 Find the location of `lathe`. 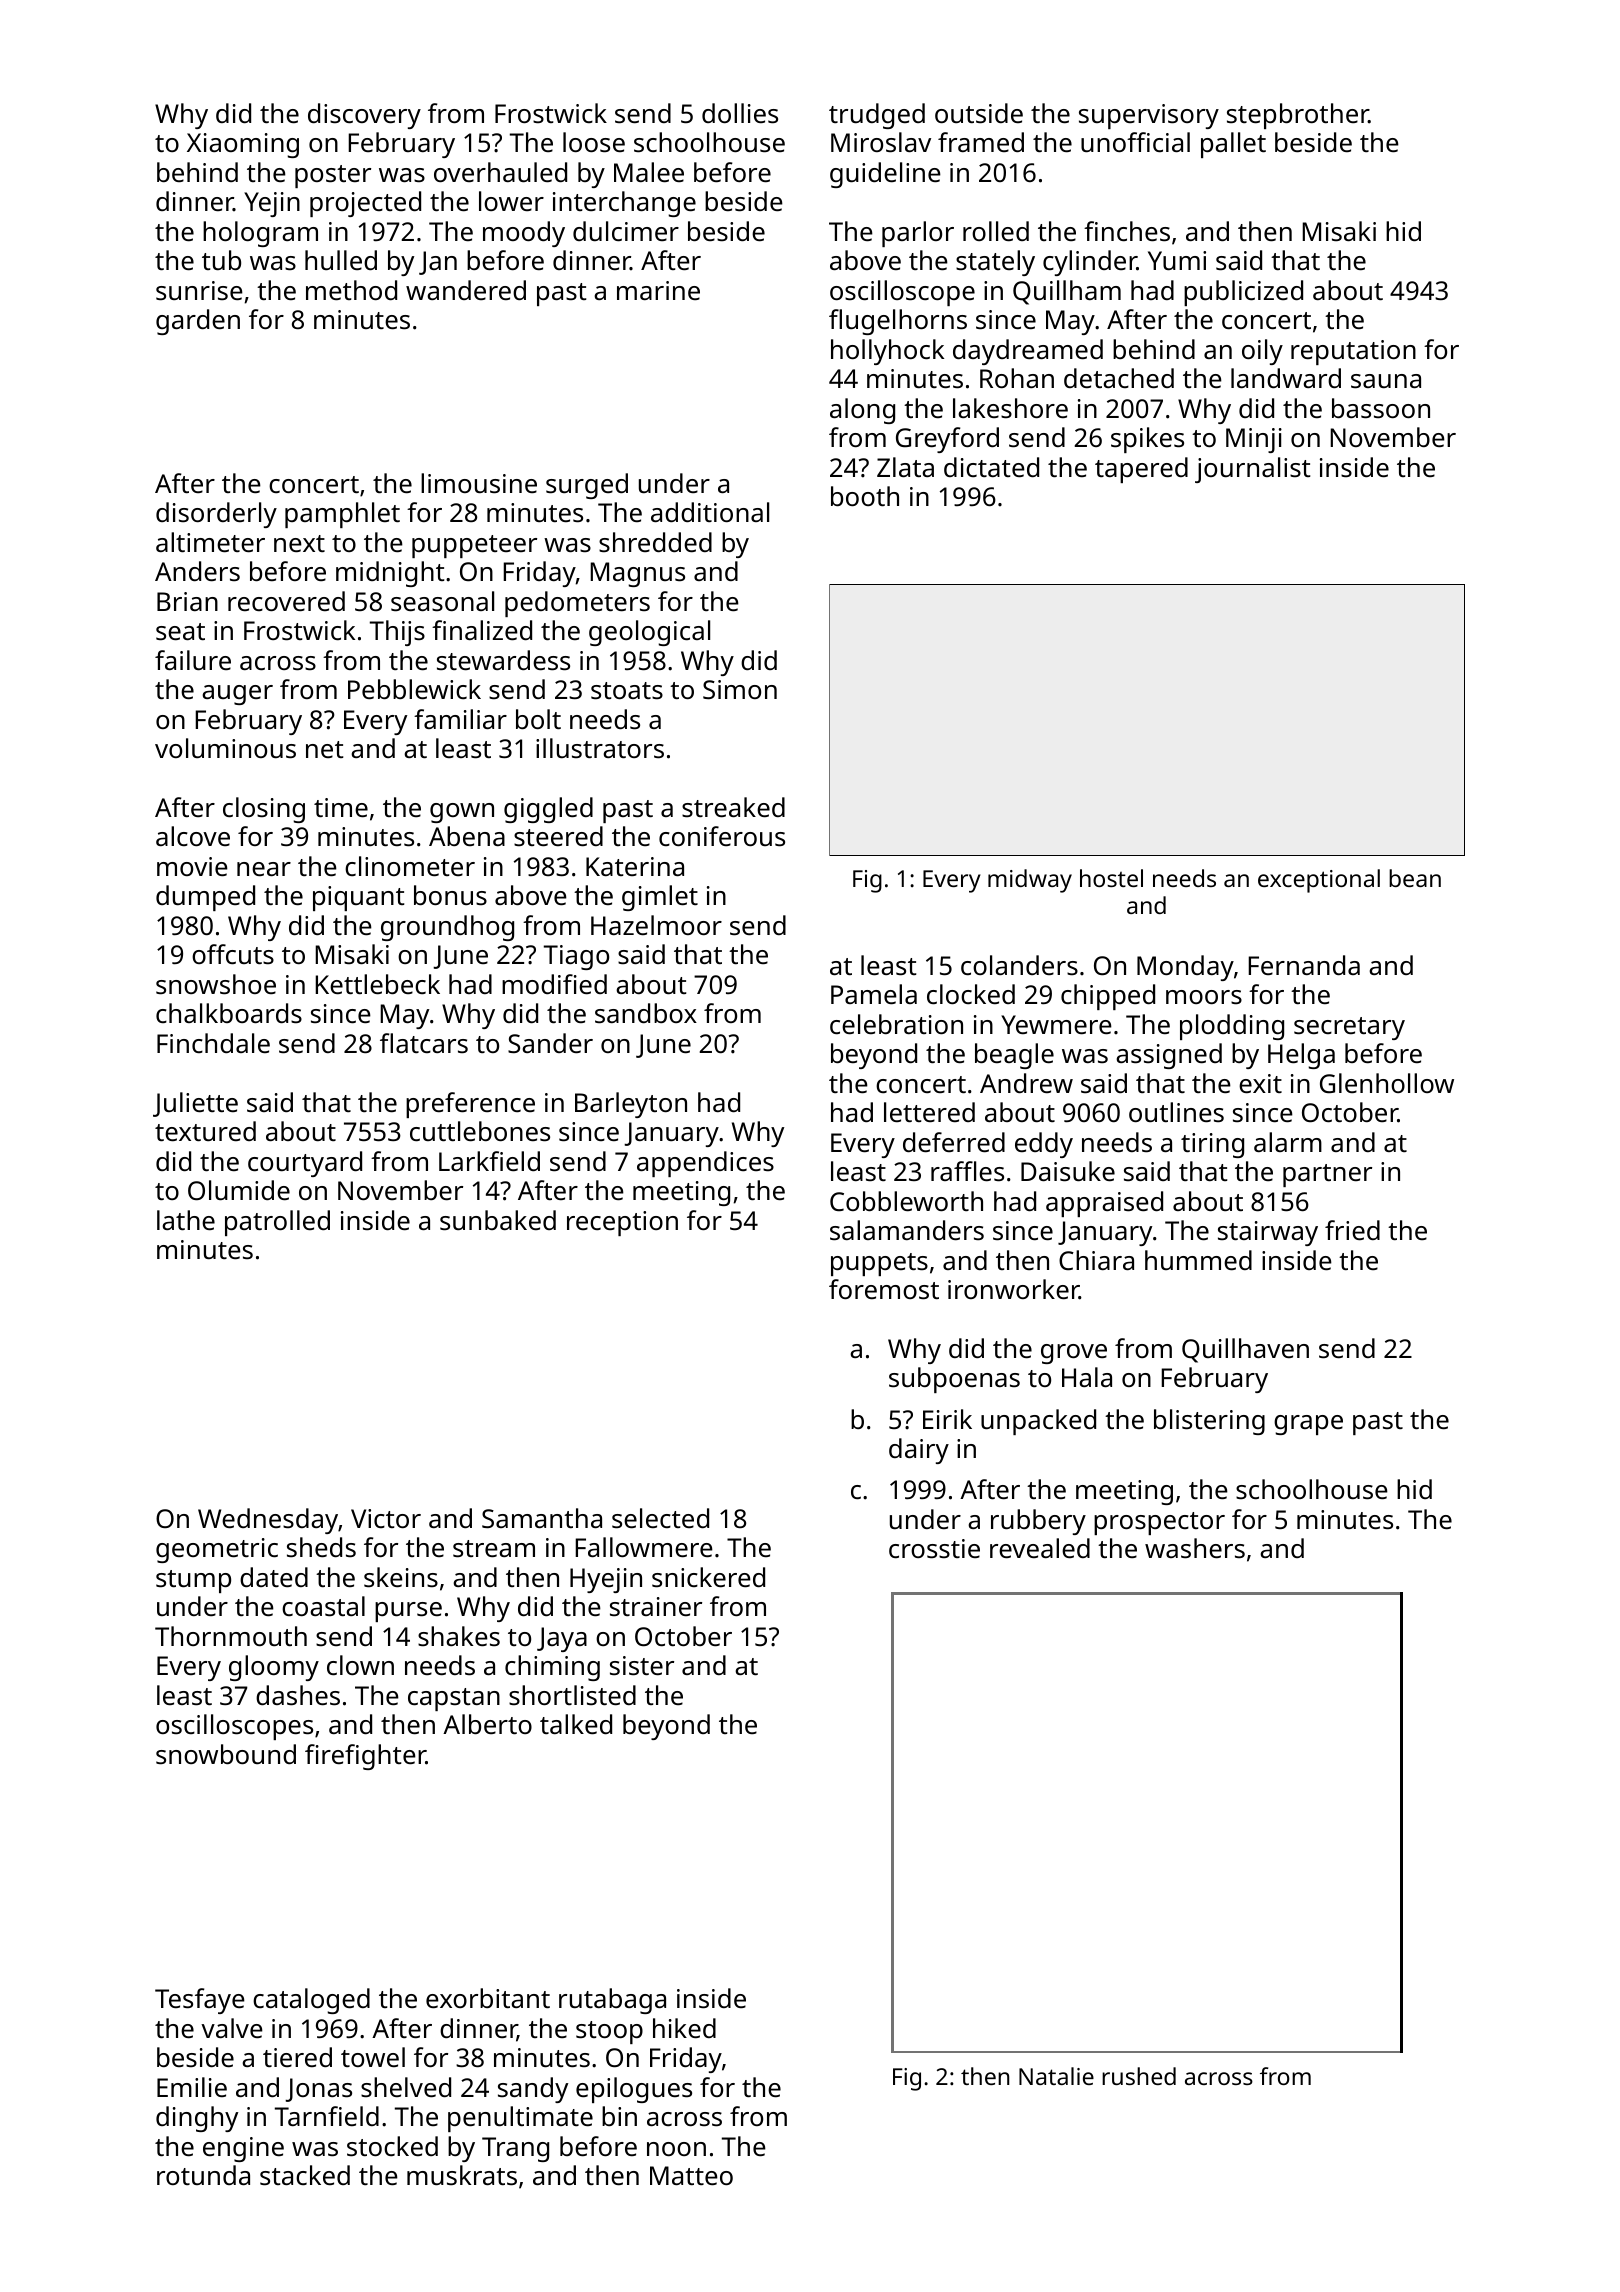

lathe is located at coordinates (186, 1220).
